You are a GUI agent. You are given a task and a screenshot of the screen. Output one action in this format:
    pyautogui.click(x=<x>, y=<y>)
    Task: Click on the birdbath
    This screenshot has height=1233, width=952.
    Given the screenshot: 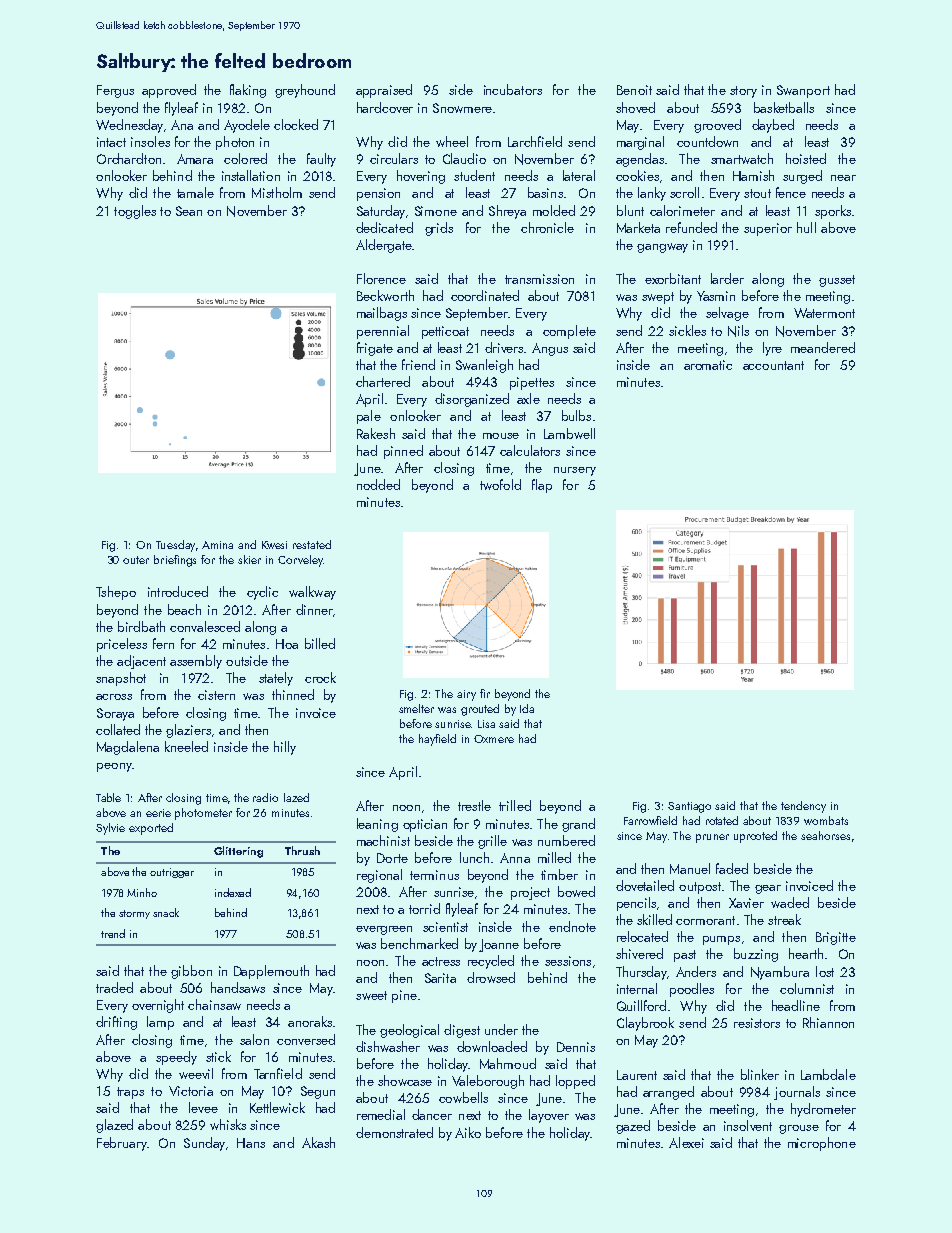 What is the action you would take?
    pyautogui.click(x=141, y=626)
